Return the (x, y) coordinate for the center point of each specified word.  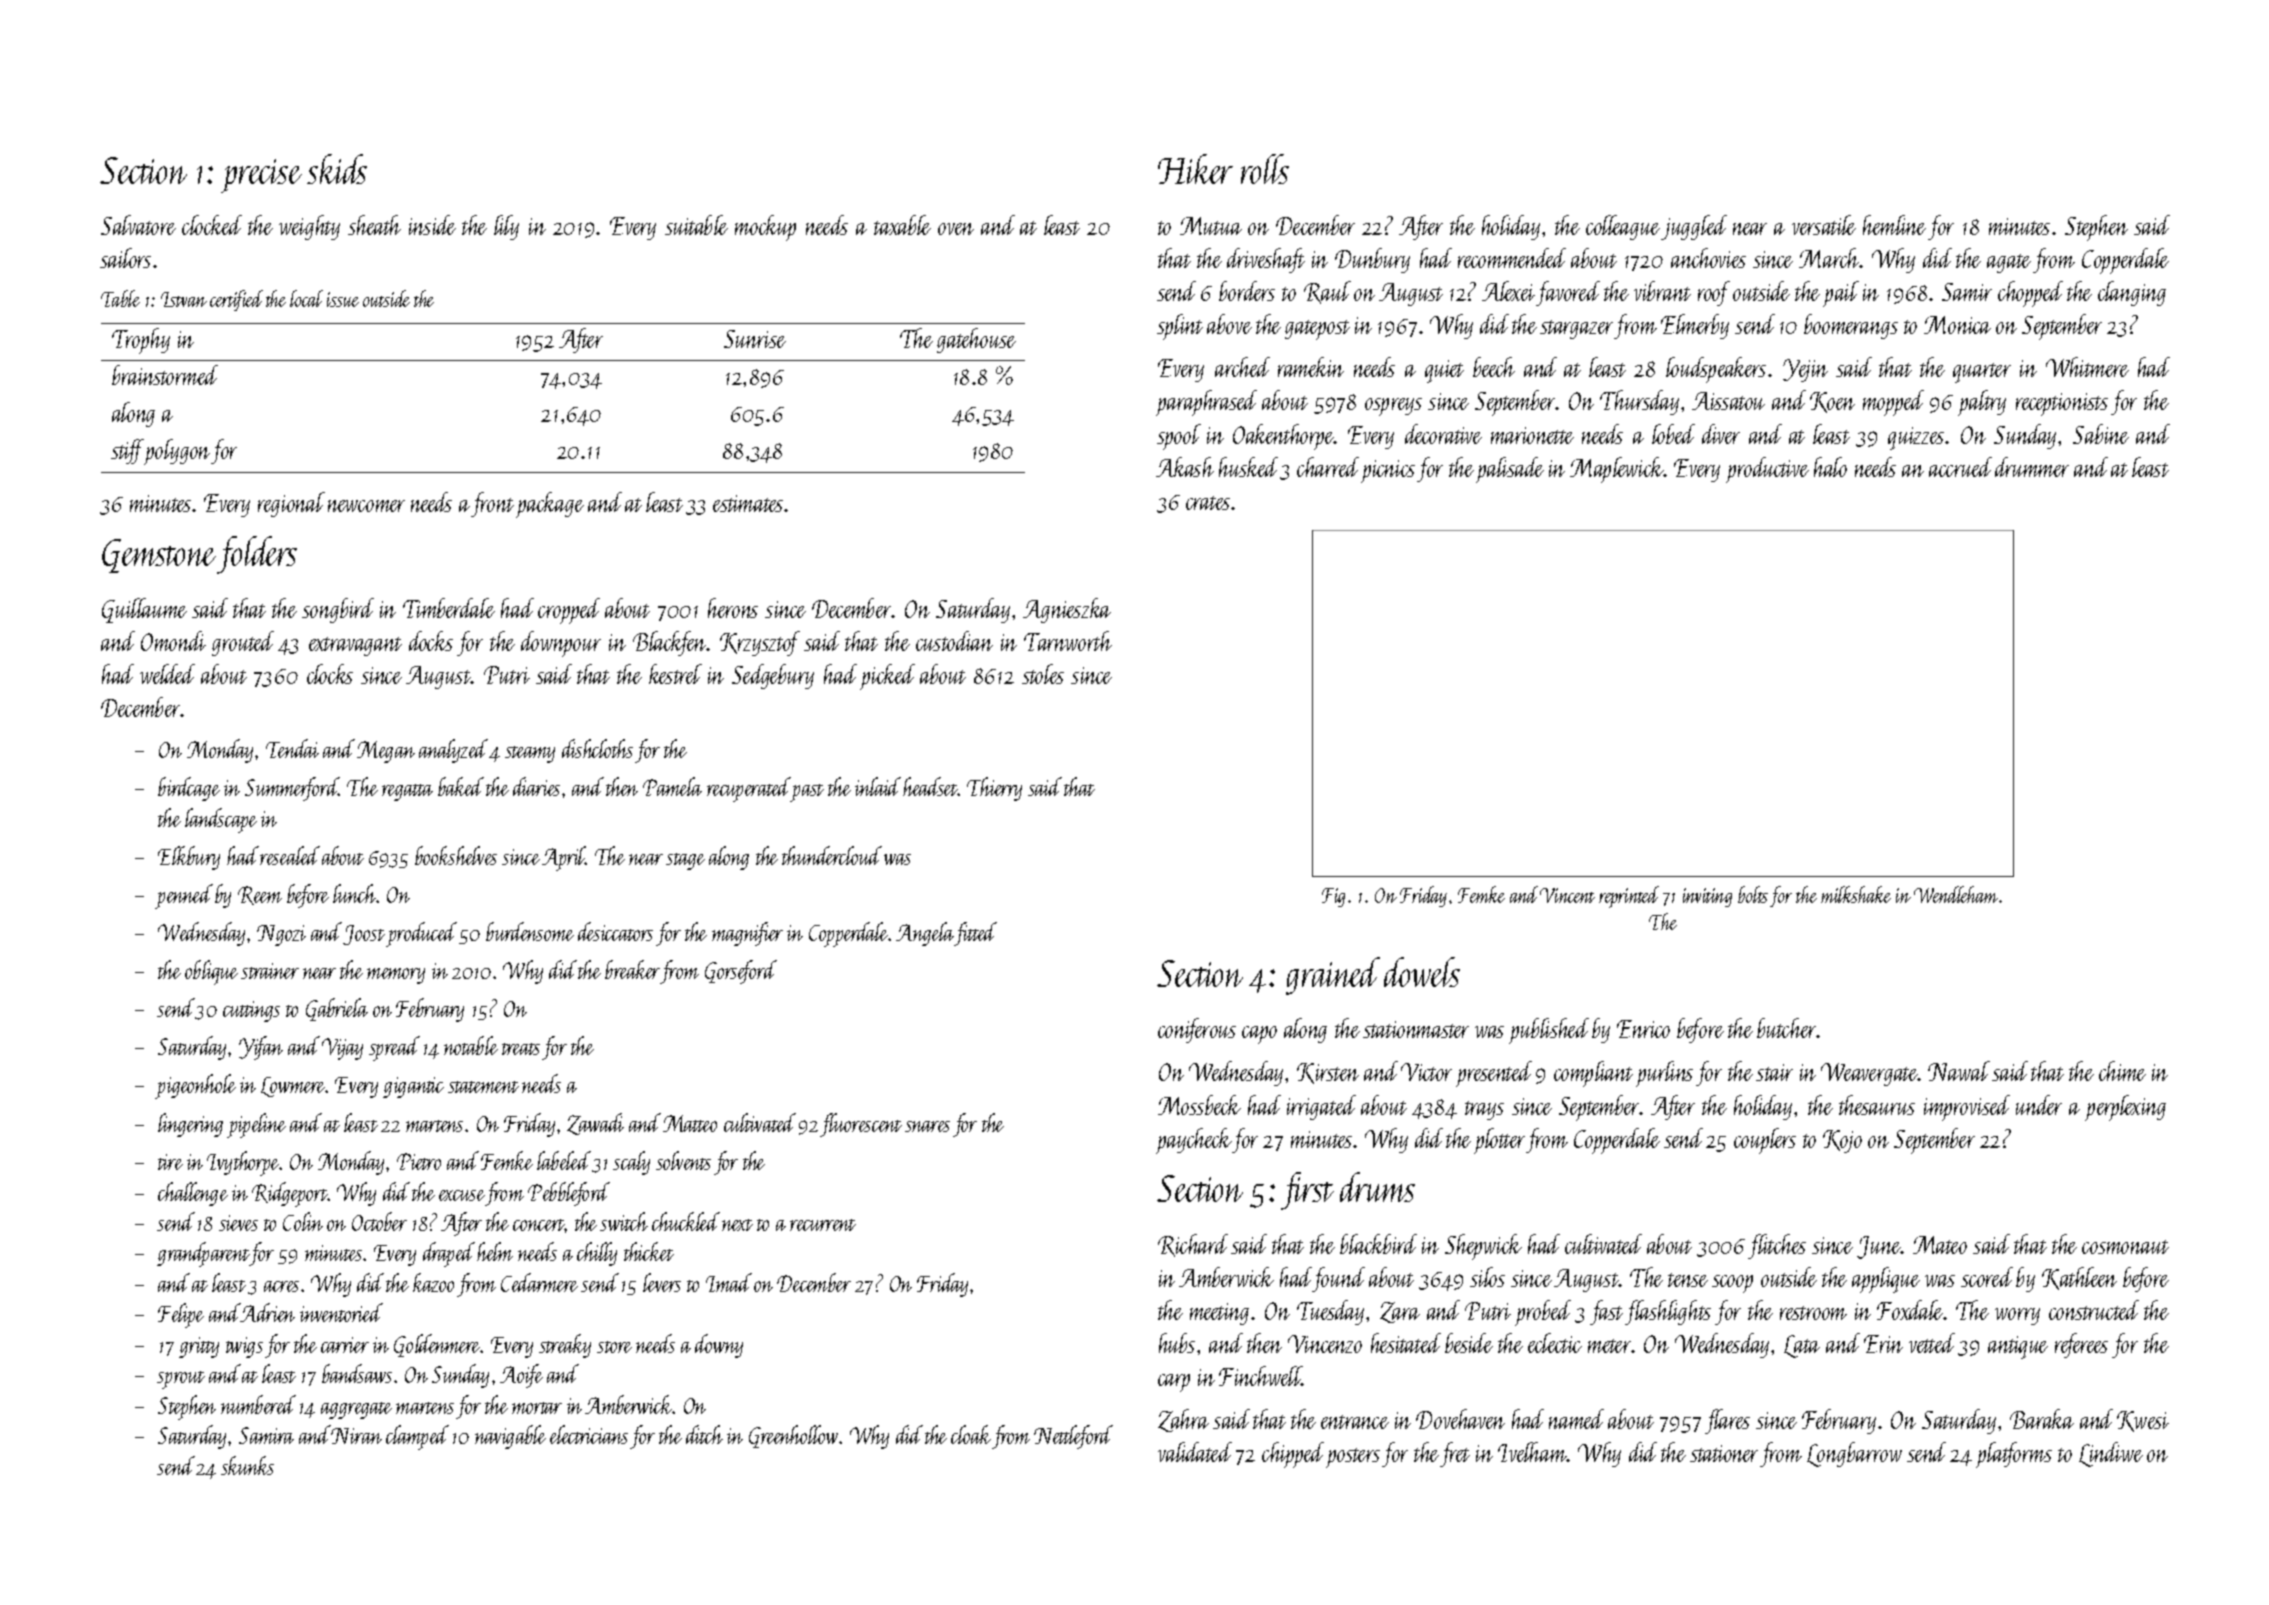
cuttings (251, 1011)
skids (337, 169)
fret (1455, 1454)
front (492, 504)
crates (1208, 503)
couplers (1765, 1141)
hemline (1894, 225)
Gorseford (741, 972)
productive (1767, 470)
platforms (2014, 1455)
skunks (247, 1465)
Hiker (1195, 169)
